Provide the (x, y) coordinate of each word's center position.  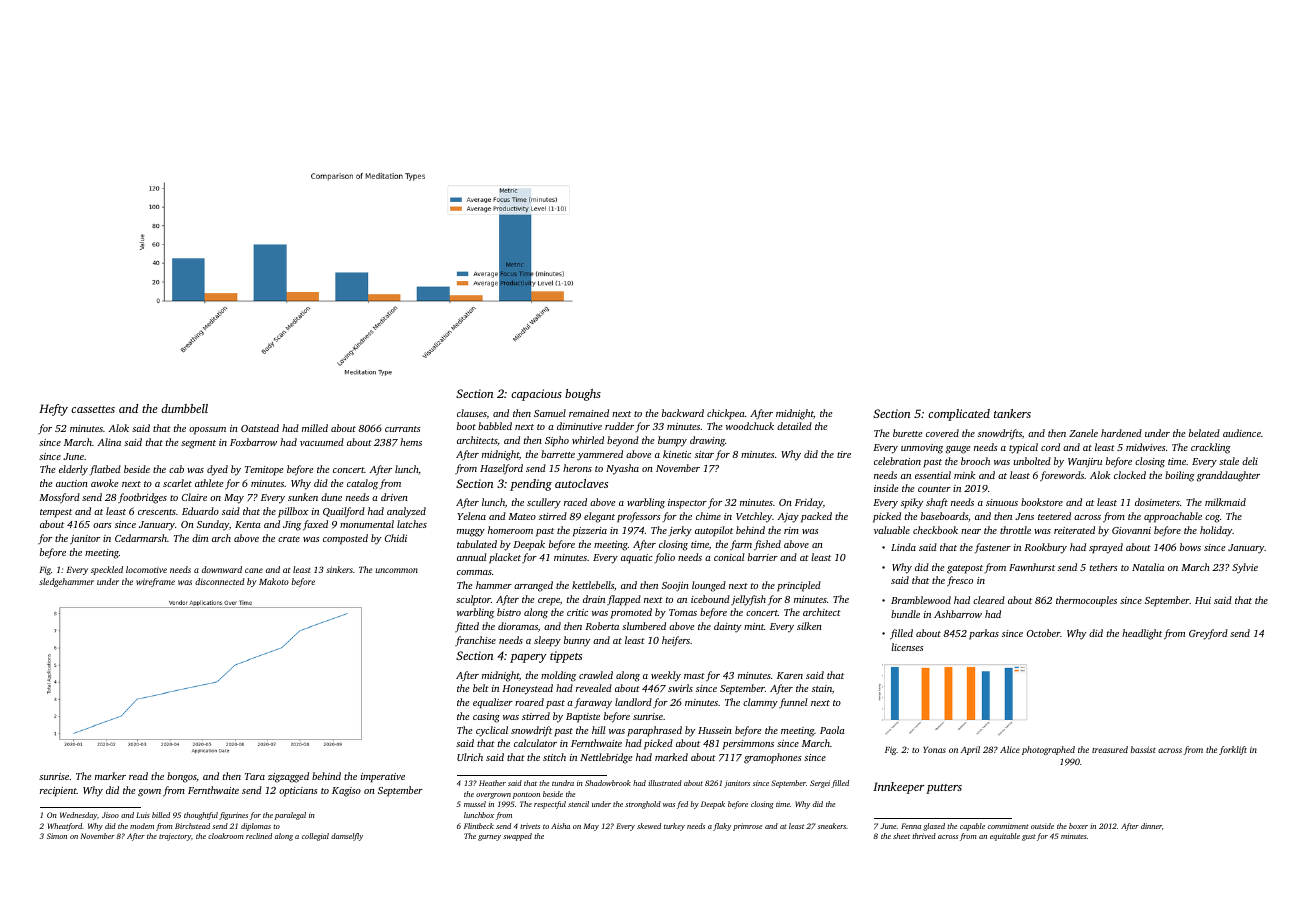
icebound (710, 599)
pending (531, 485)
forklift (1233, 750)
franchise (475, 641)
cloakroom (225, 836)
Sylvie (1245, 568)
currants (403, 429)
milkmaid (1225, 502)
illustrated (665, 783)
